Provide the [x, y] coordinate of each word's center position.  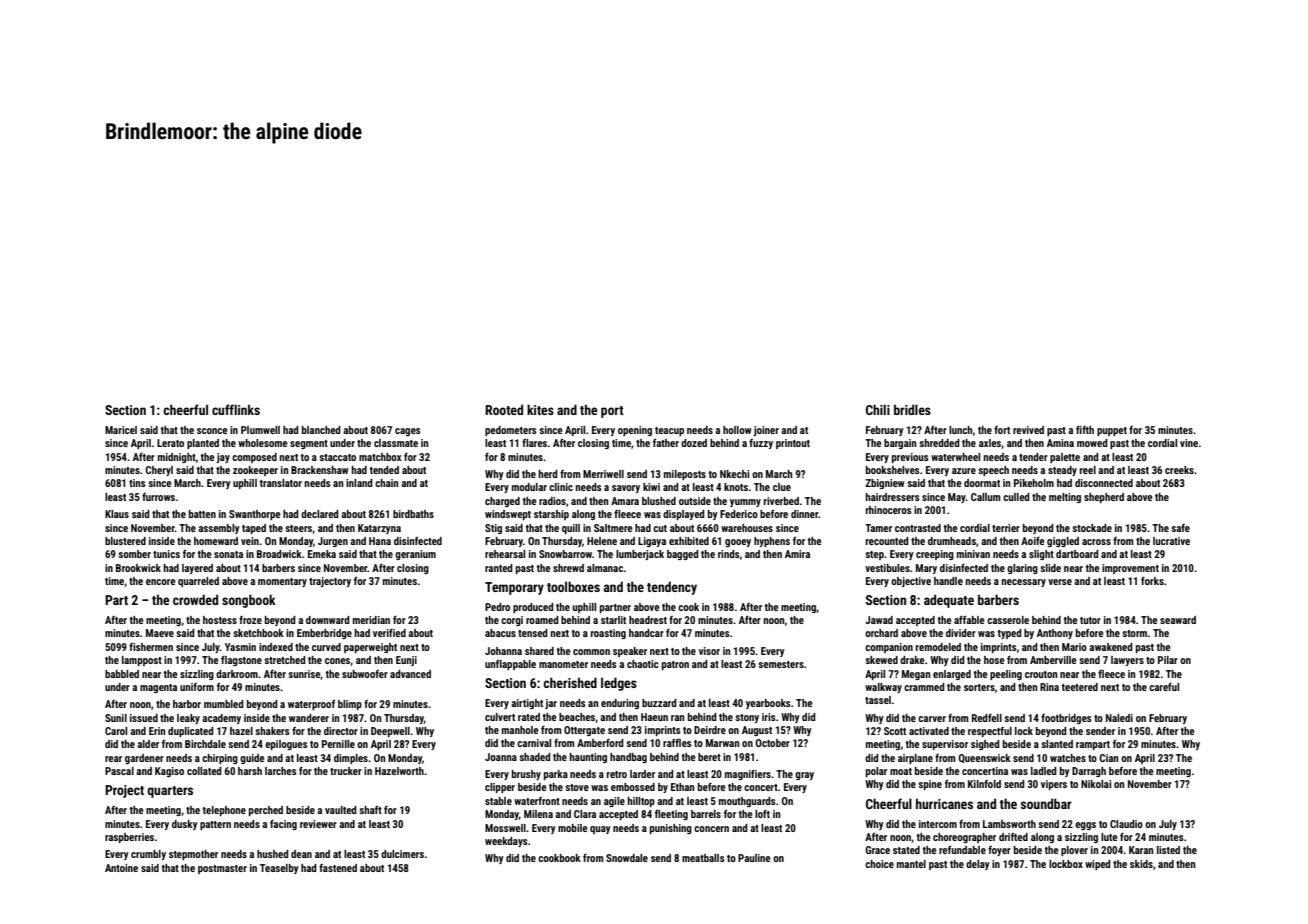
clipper [500, 788]
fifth [1085, 430]
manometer [563, 664]
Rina [1049, 687]
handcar [646, 633]
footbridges [1066, 719]
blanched [321, 430]
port [612, 412]
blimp [350, 705]
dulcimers [402, 854]
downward [328, 620]
